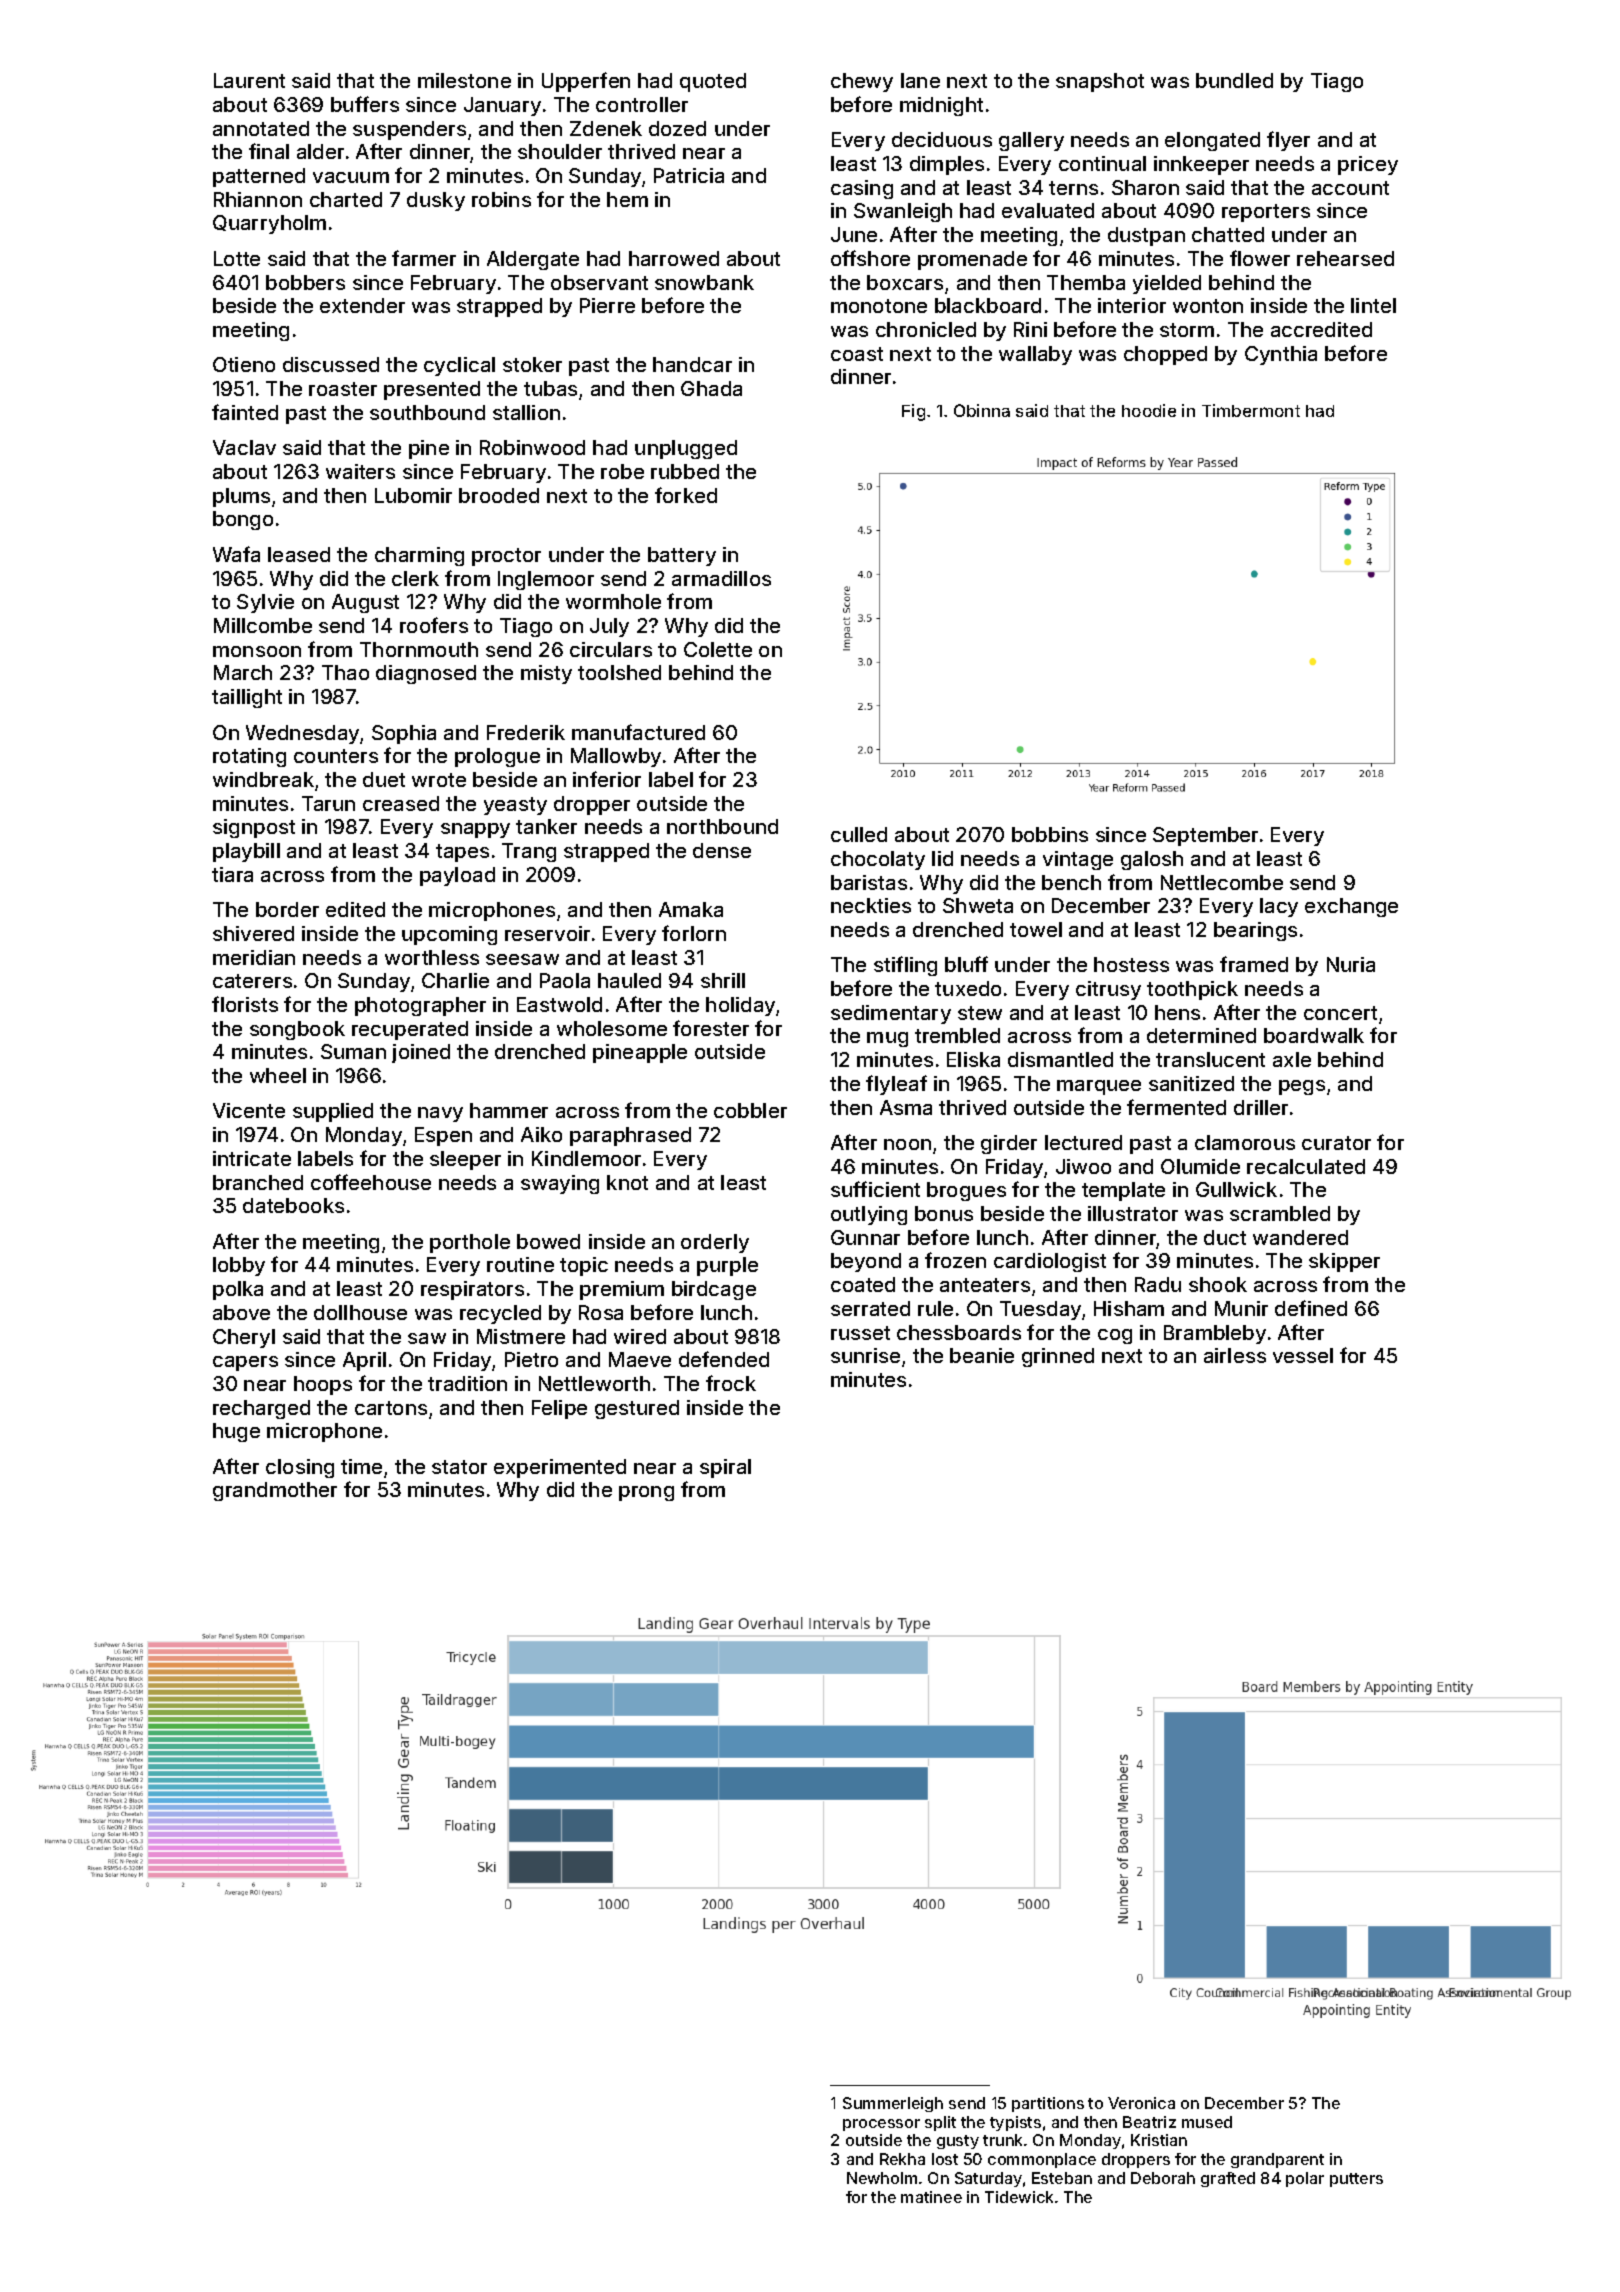  Describe the element at coordinates (1356, 2180) in the document. I see `putters` at that location.
